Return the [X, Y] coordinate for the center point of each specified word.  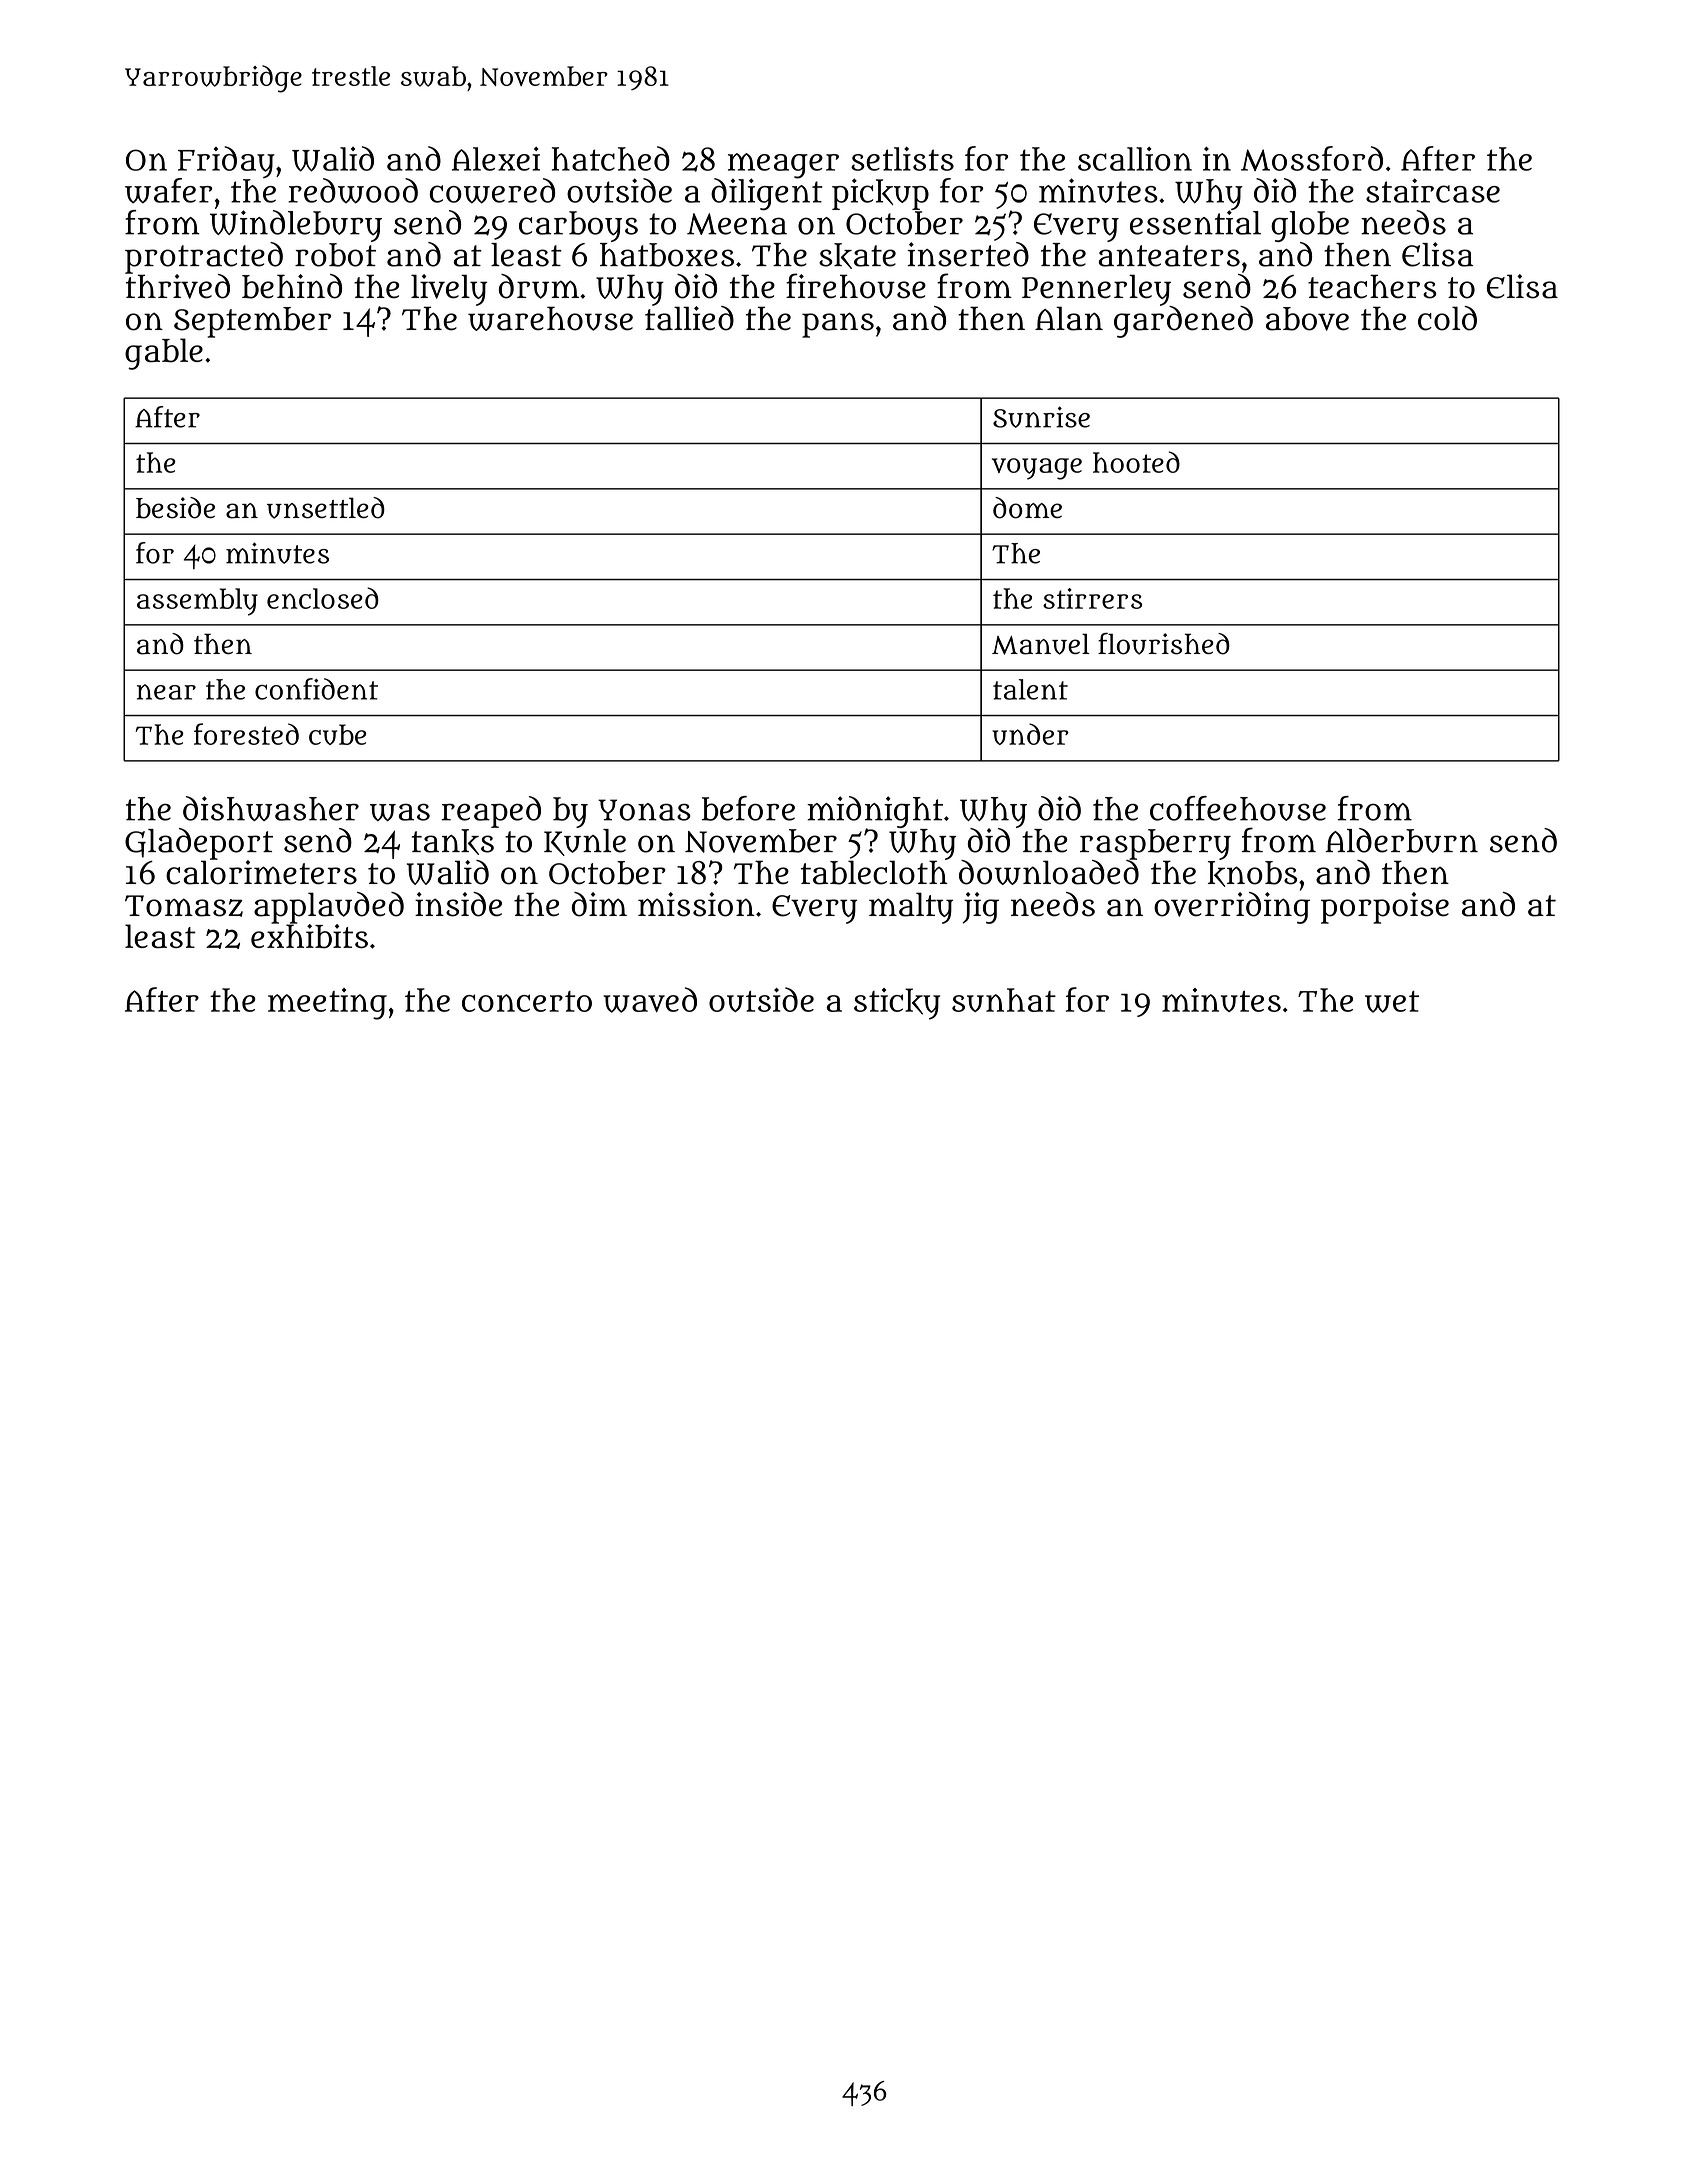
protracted [204, 258]
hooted [1136, 462]
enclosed [323, 598]
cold [1447, 318]
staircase [1433, 190]
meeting [327, 1004]
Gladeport [199, 844]
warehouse [550, 318]
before [748, 808]
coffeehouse [1238, 808]
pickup [880, 194]
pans [838, 325]
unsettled [326, 508]
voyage [1037, 469]
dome [1027, 508]
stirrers [1092, 598]
